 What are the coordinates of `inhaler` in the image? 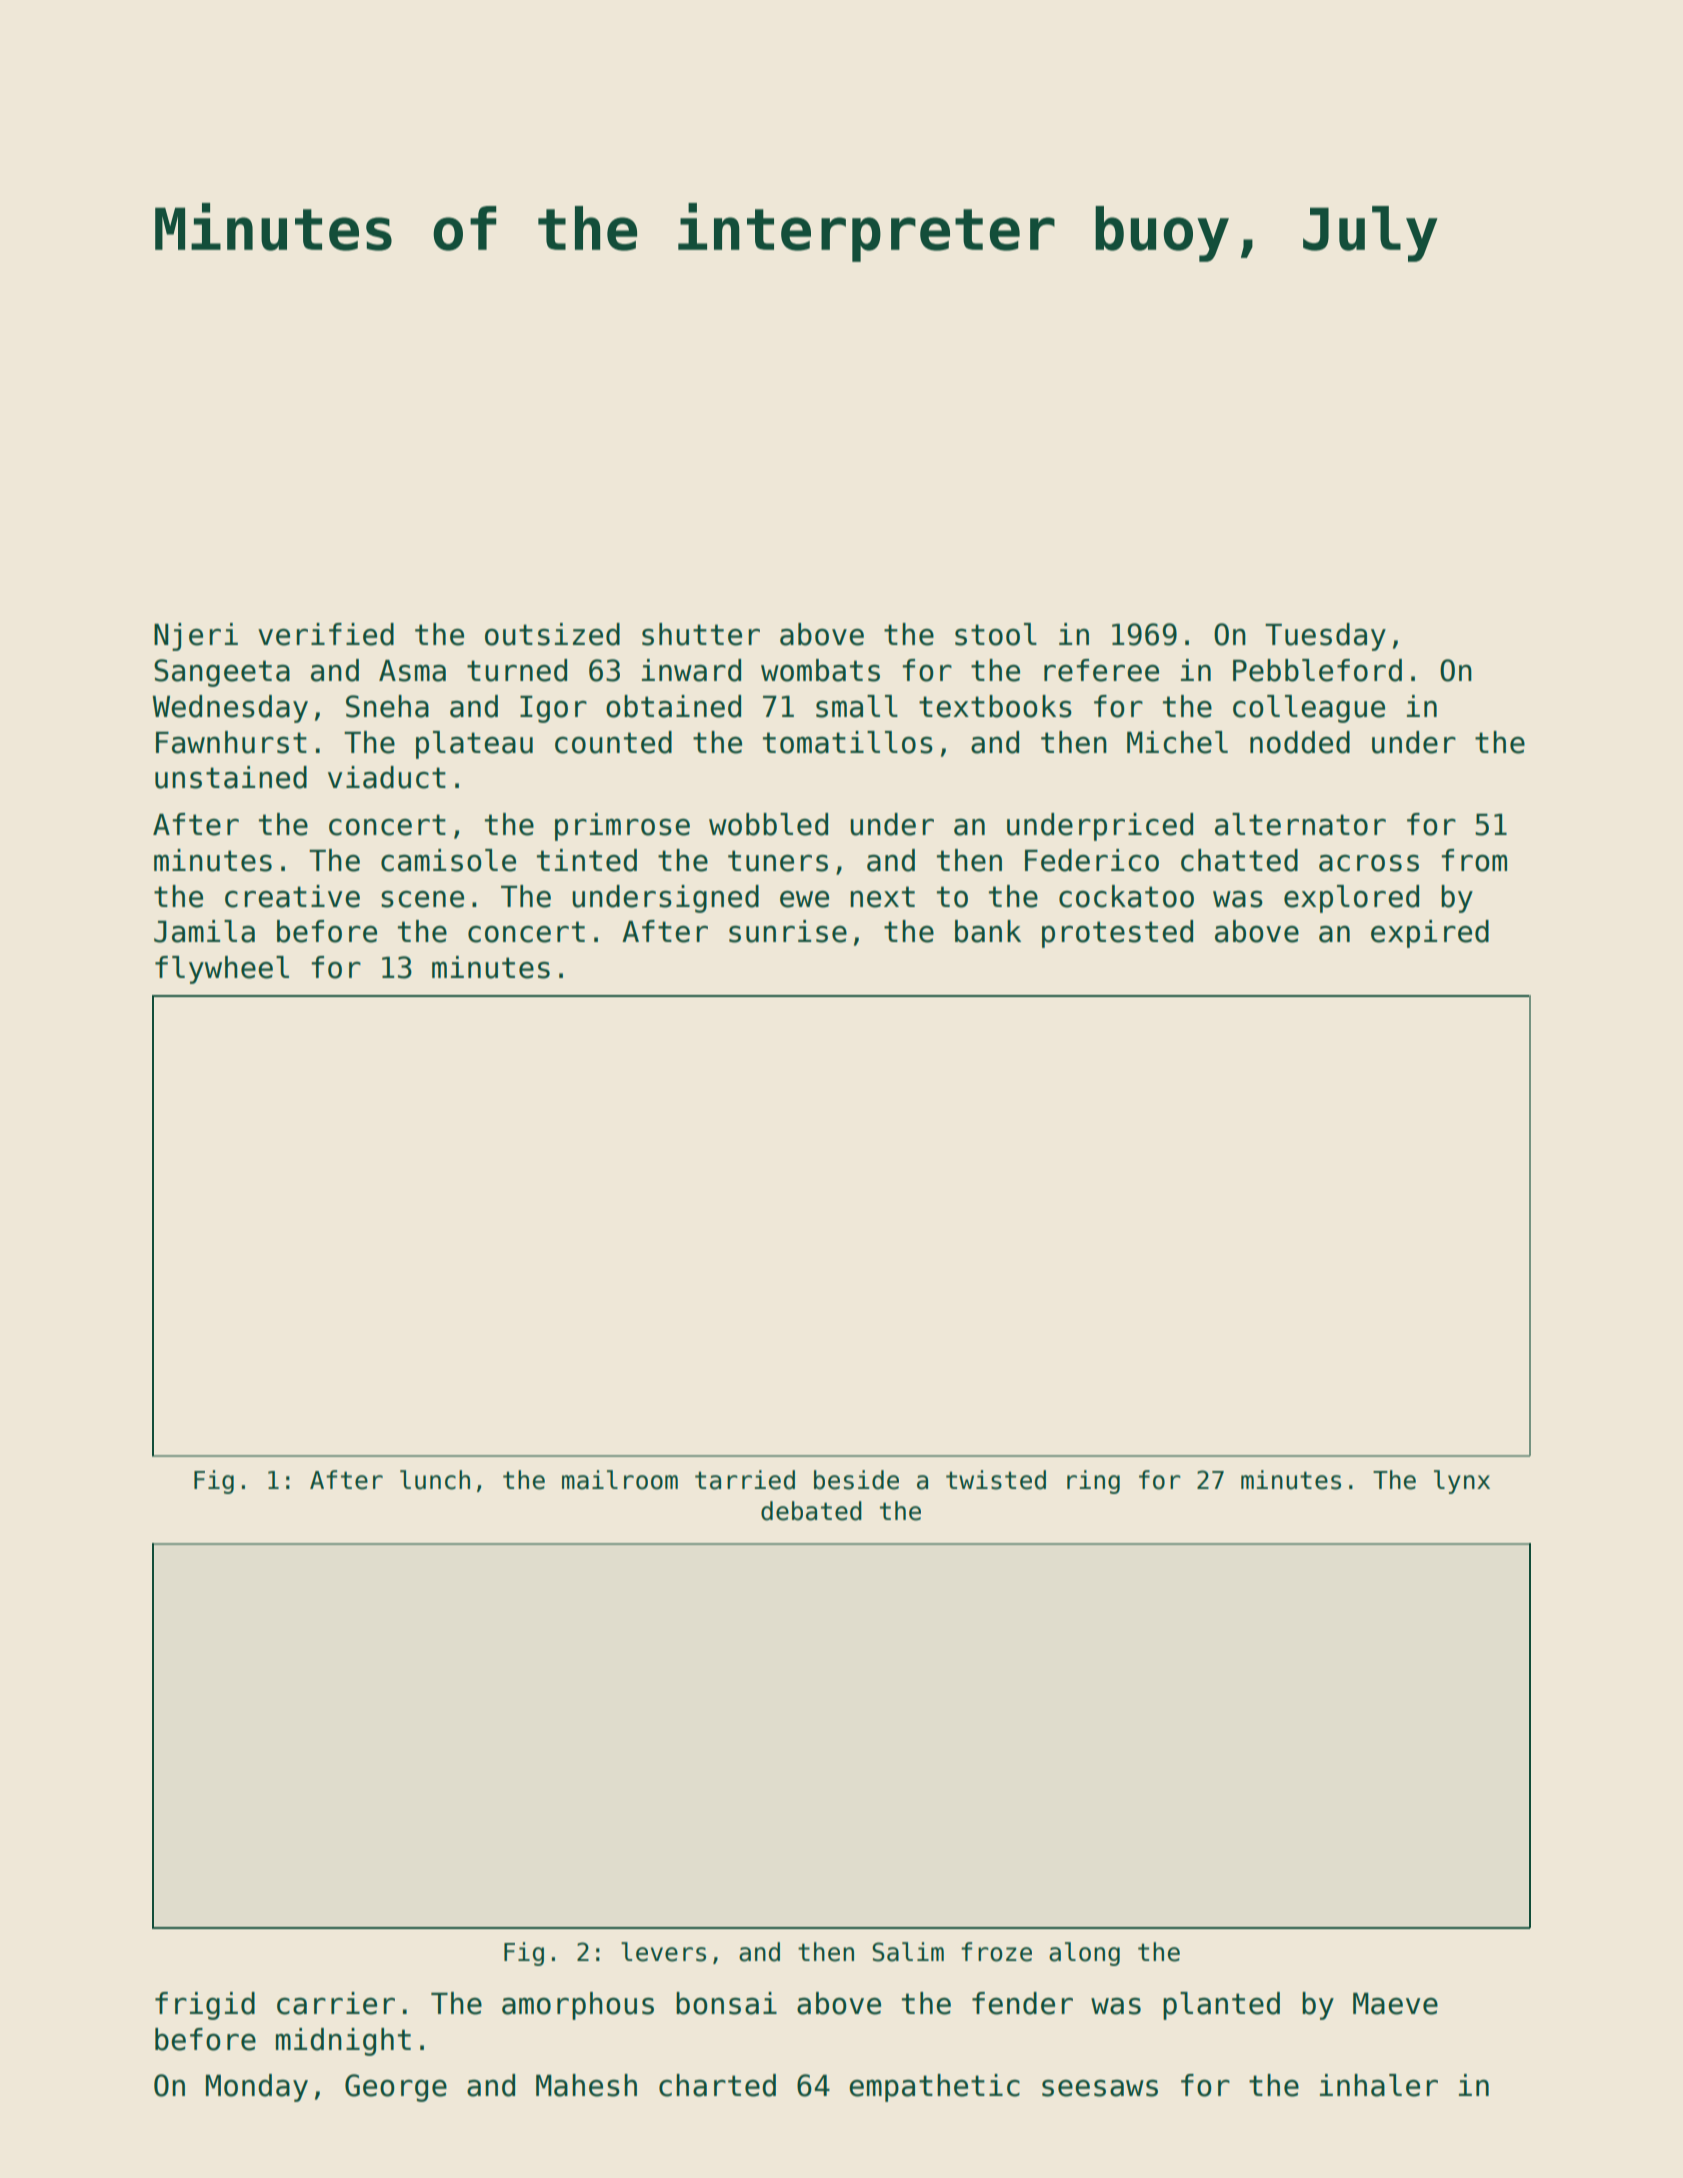 It's located at (1379, 2085).
